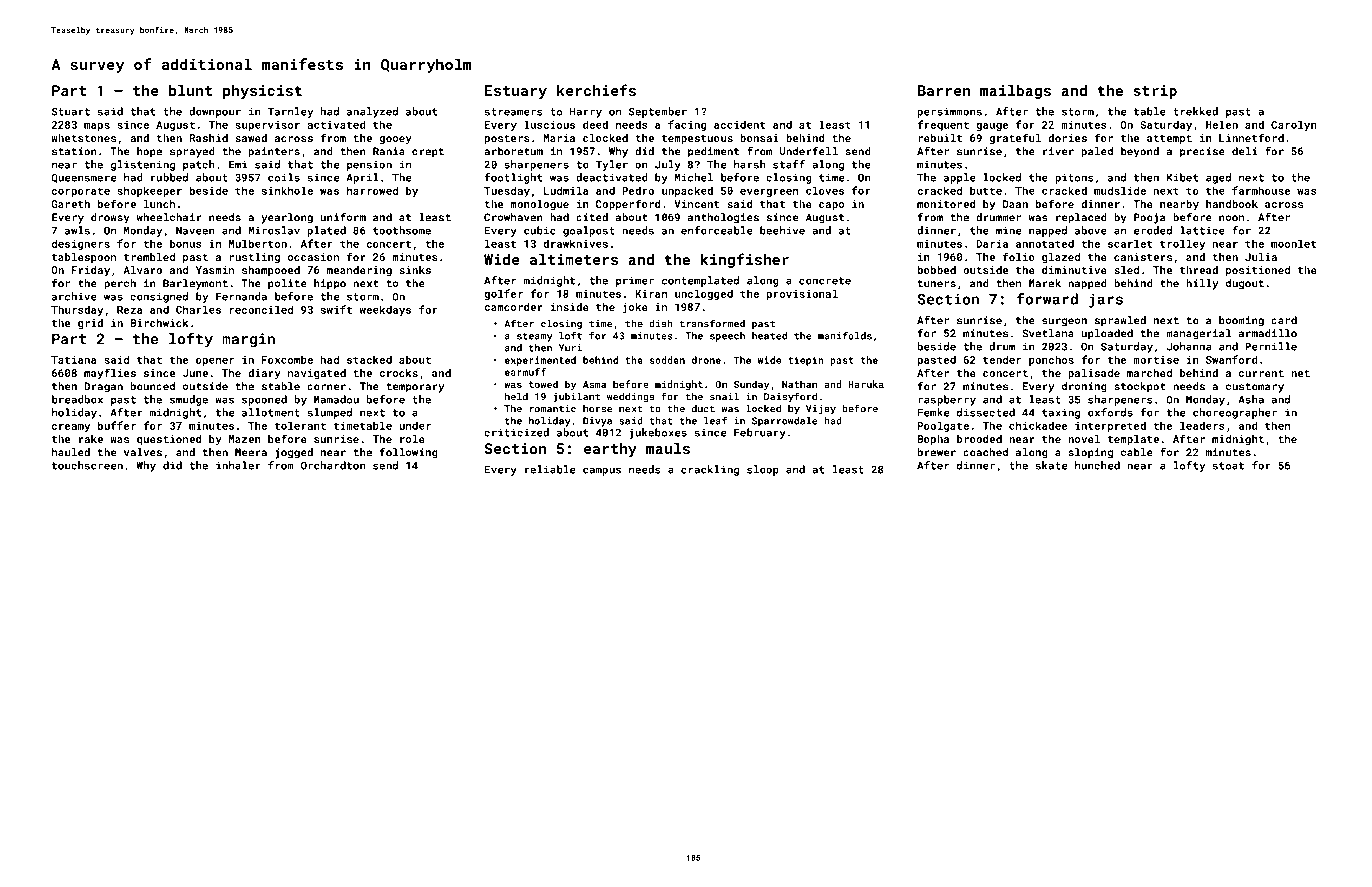 The image size is (1372, 887). I want to click on kerchiefs, so click(596, 90).
